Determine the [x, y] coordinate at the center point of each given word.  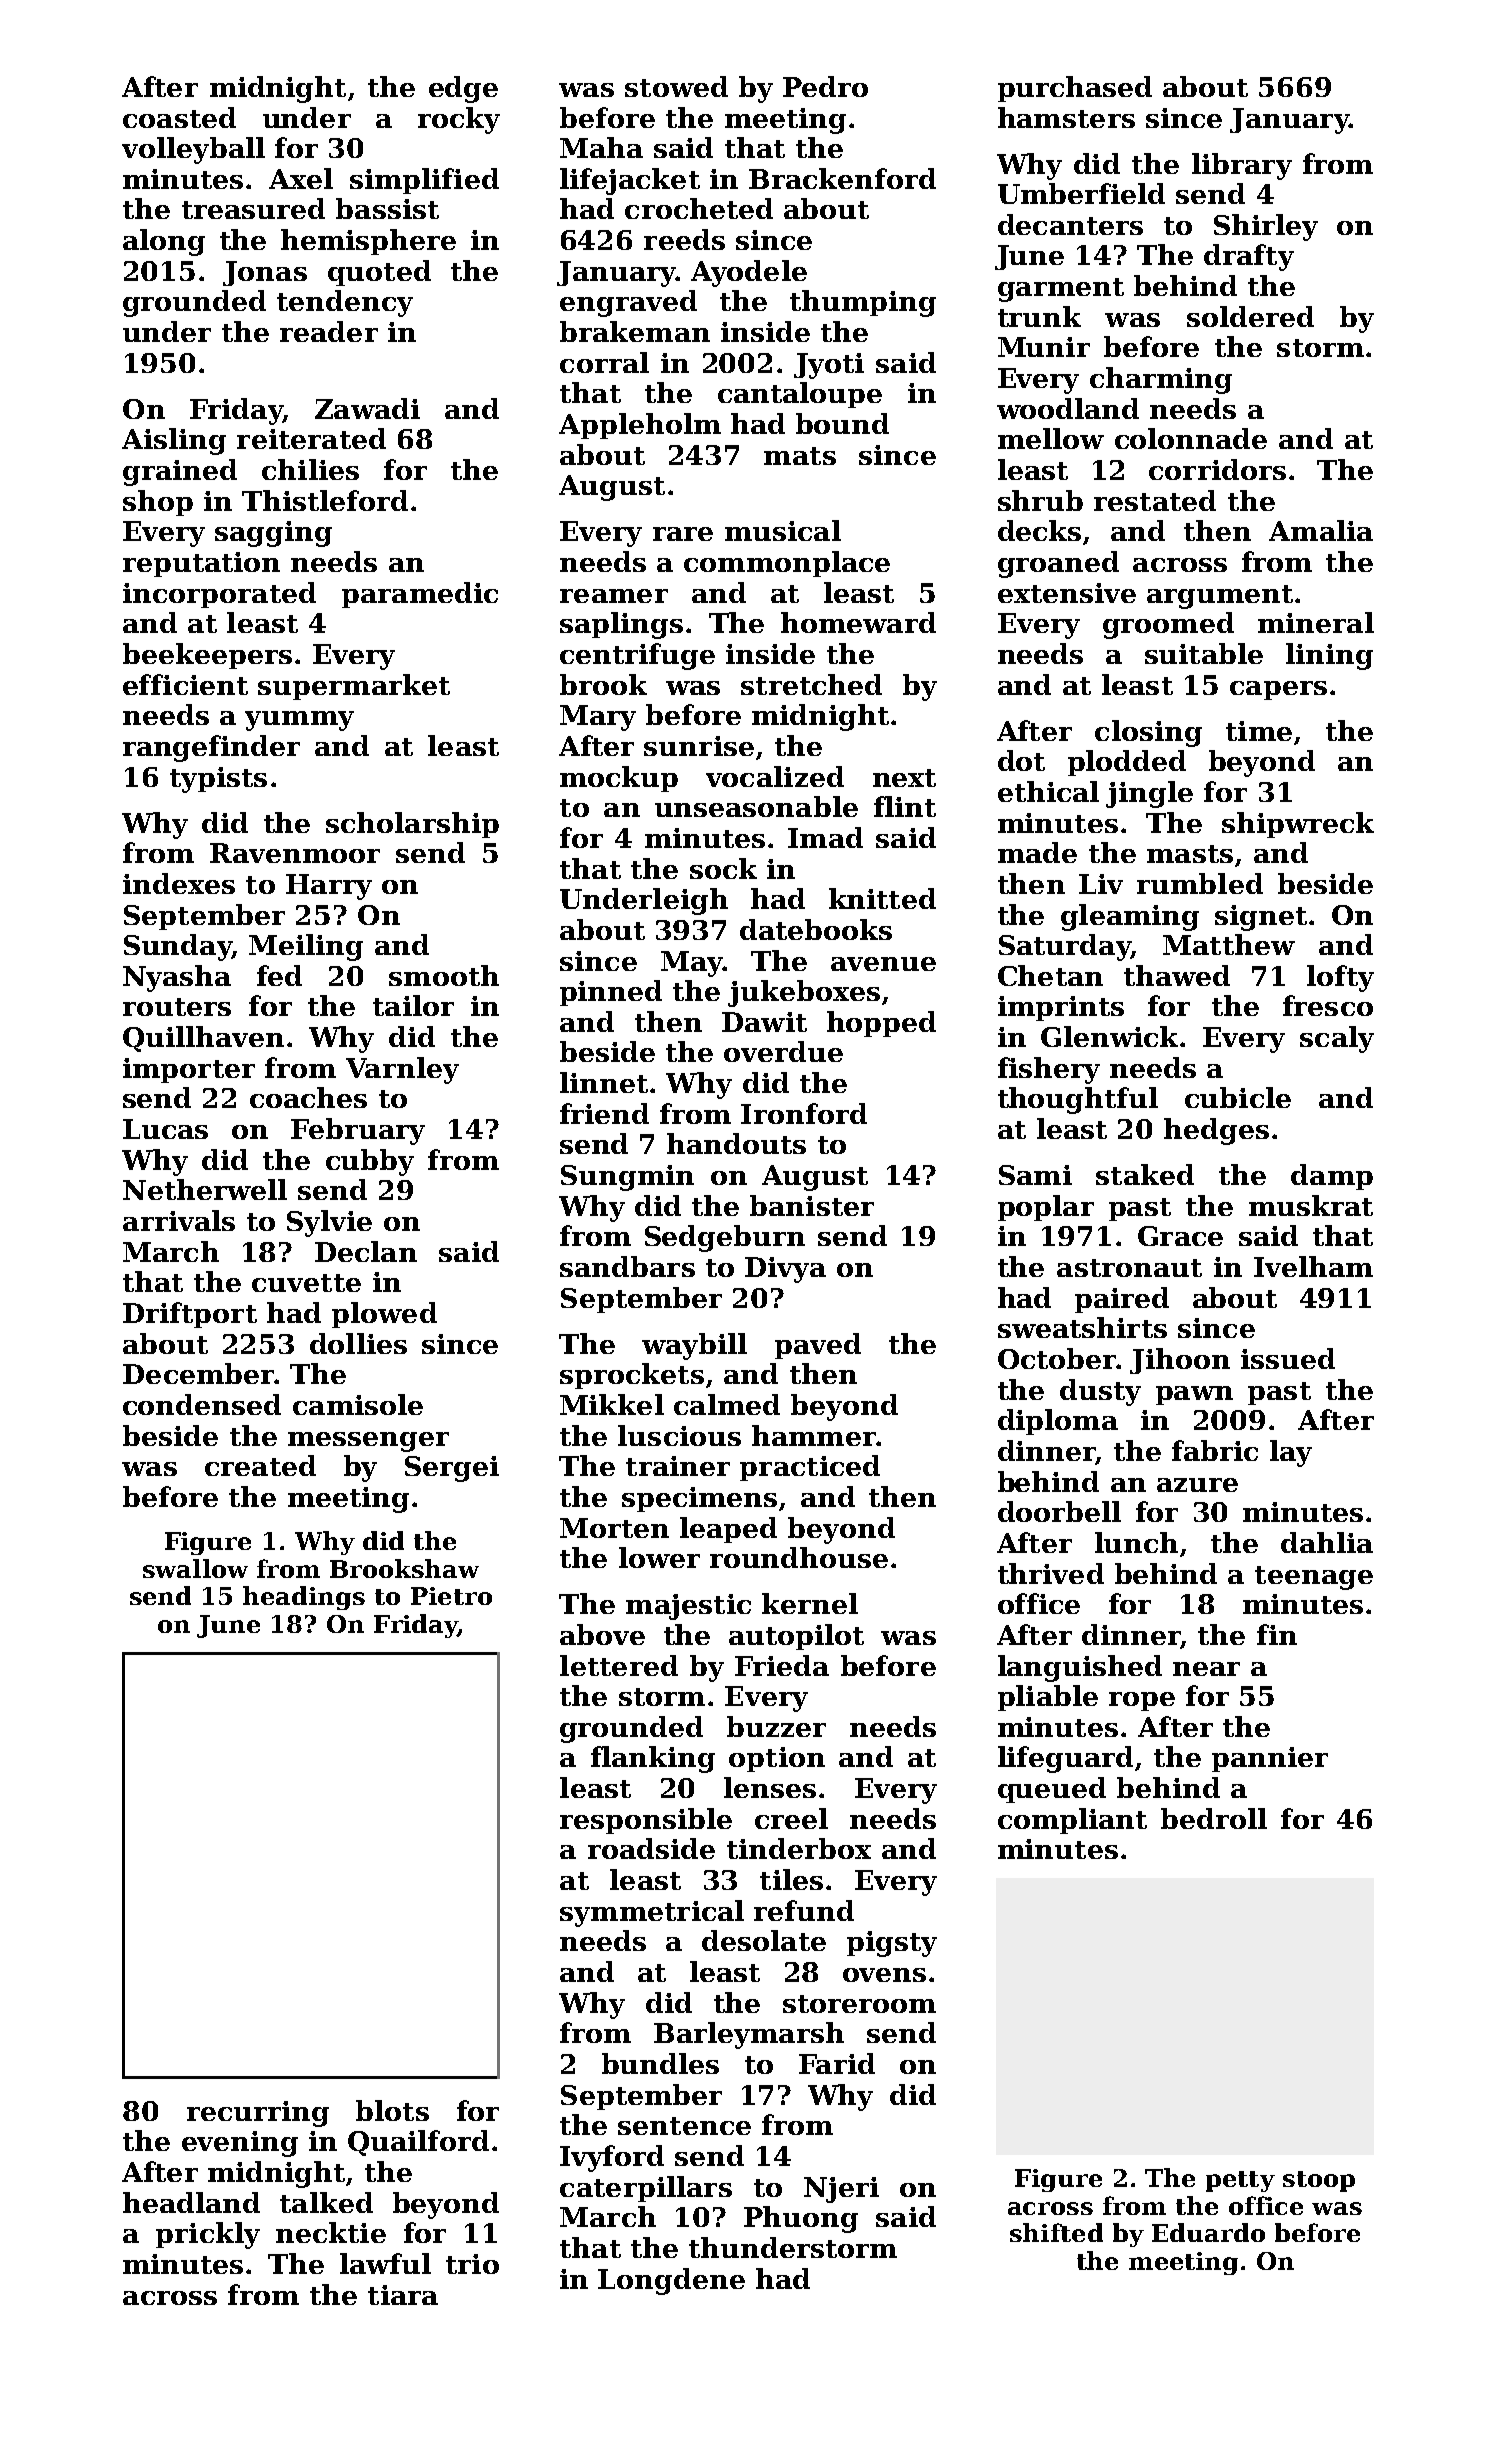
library [1242, 166]
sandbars [627, 1266]
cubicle [1238, 1097]
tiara [403, 2295]
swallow [195, 1568]
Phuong [801, 2219]
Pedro [825, 86]
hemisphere [368, 242]
